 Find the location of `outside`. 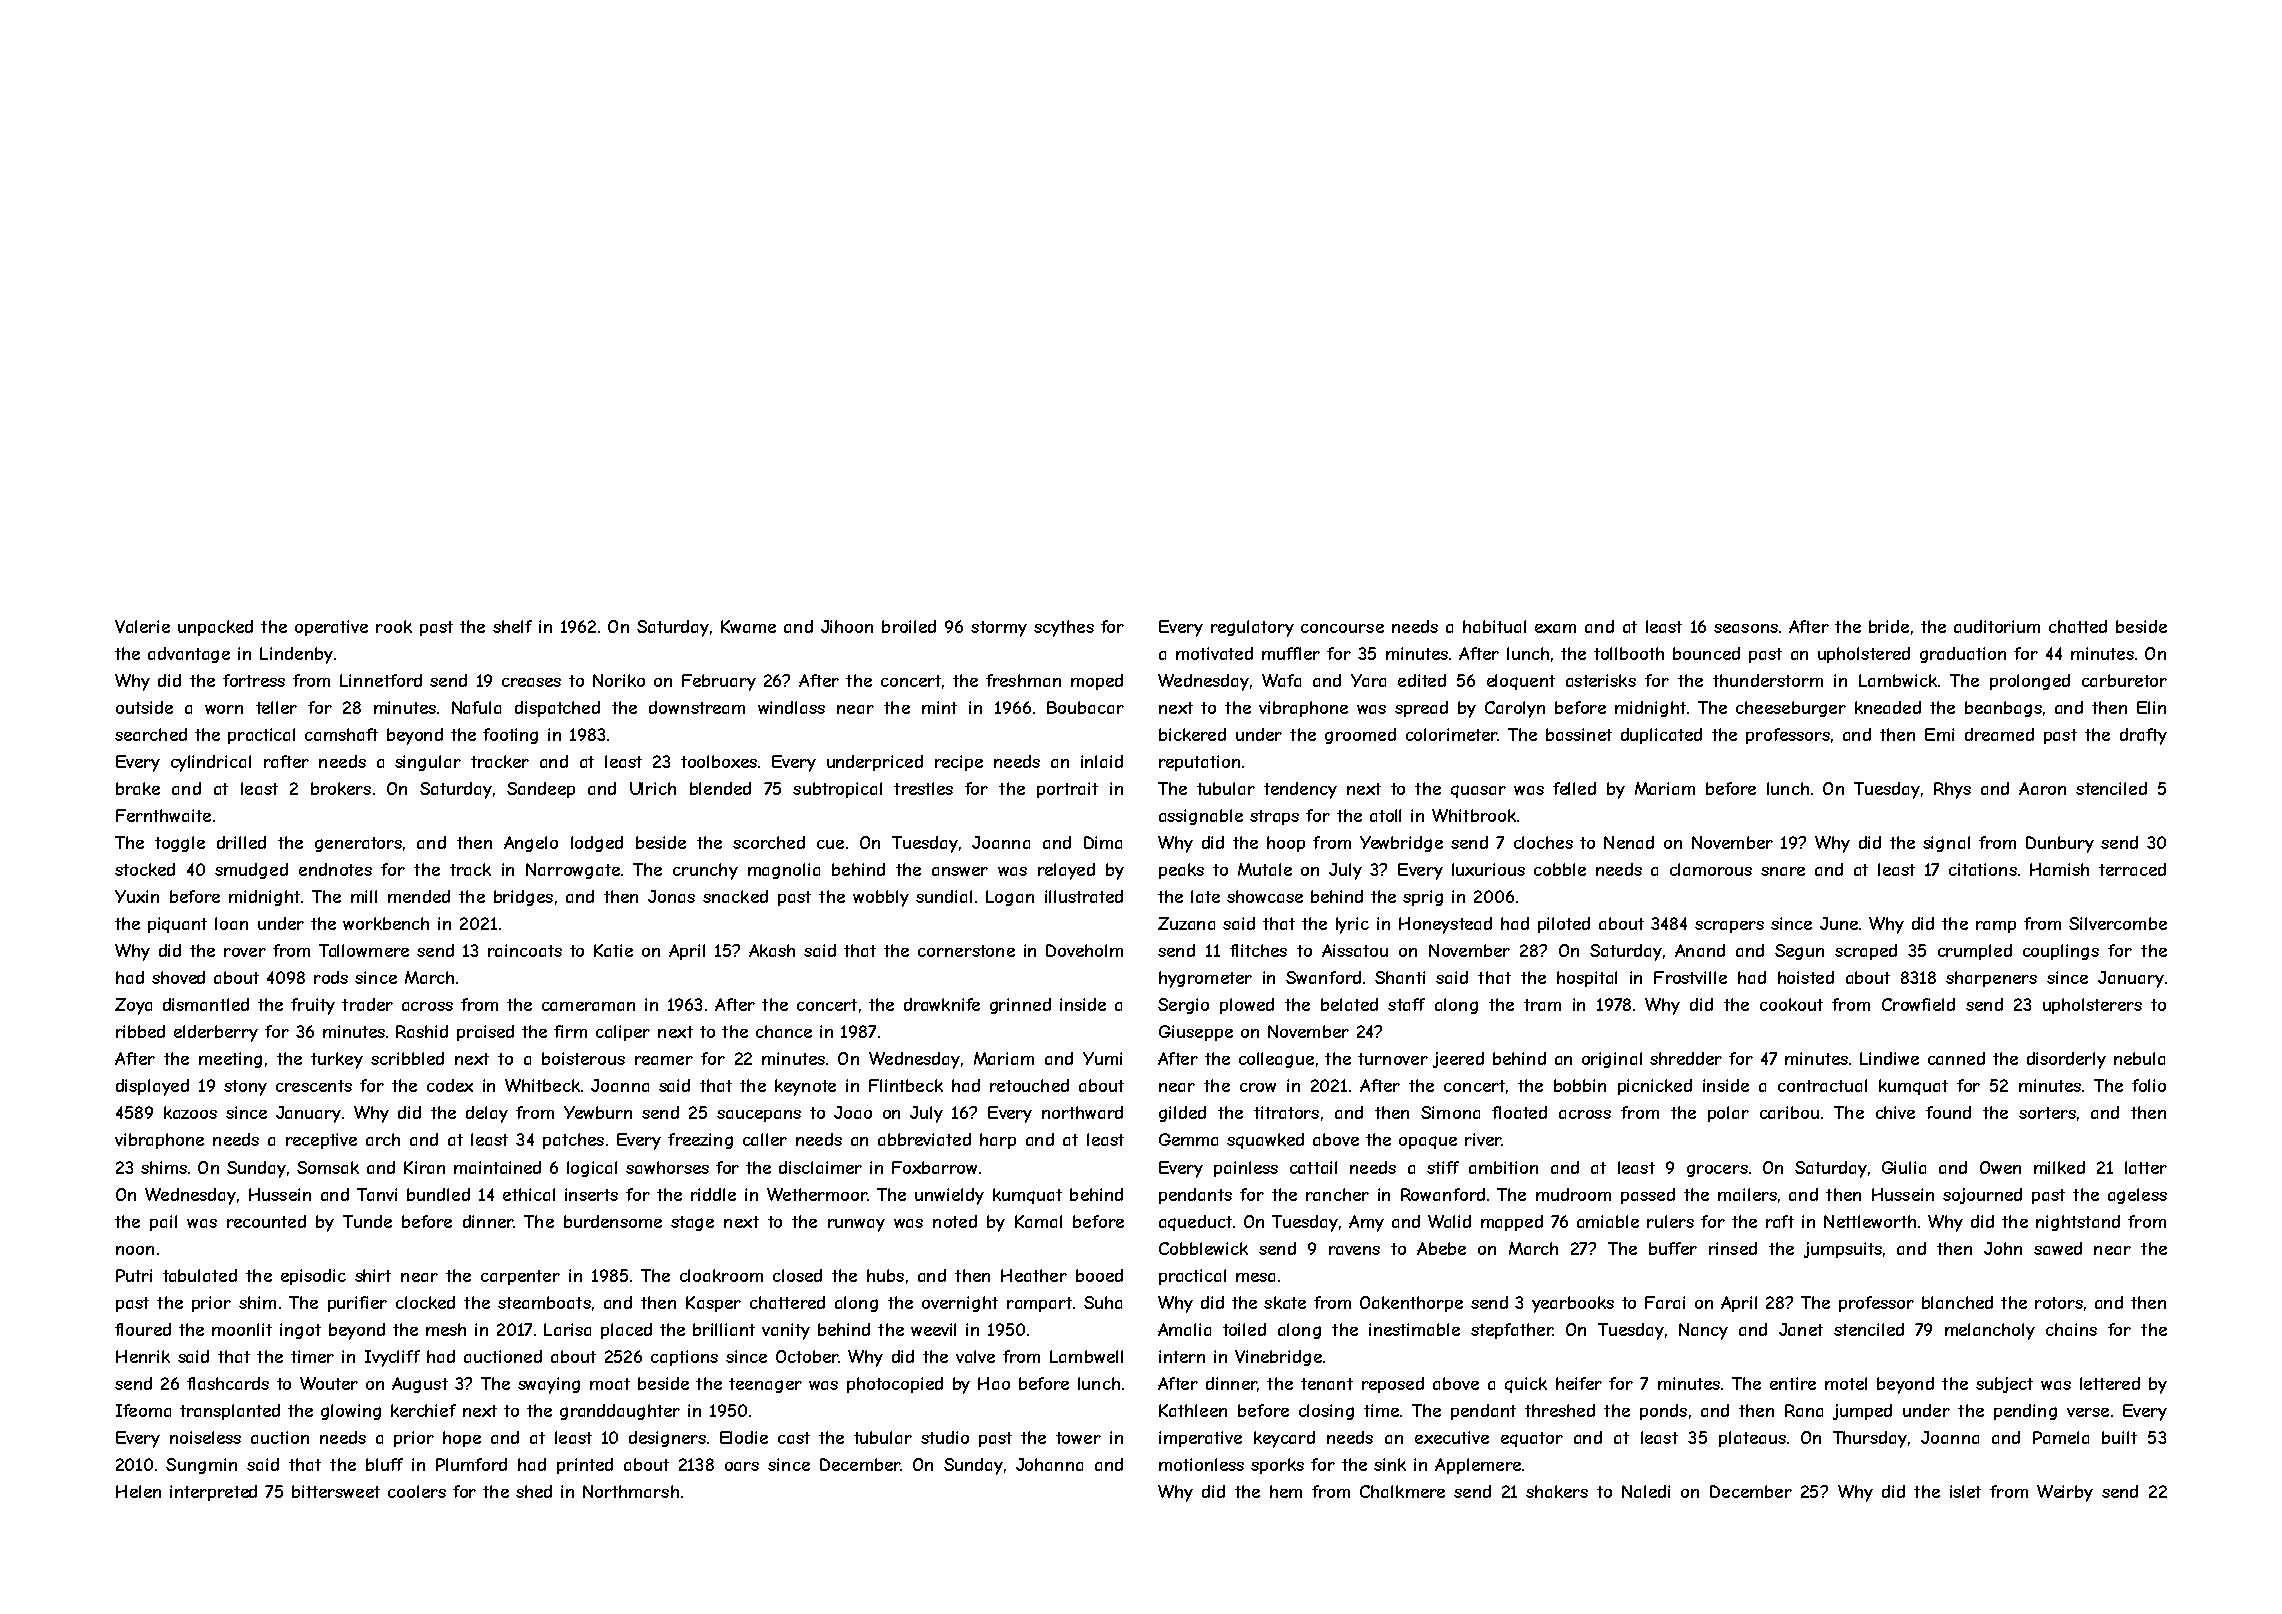

outside is located at coordinates (144, 707).
